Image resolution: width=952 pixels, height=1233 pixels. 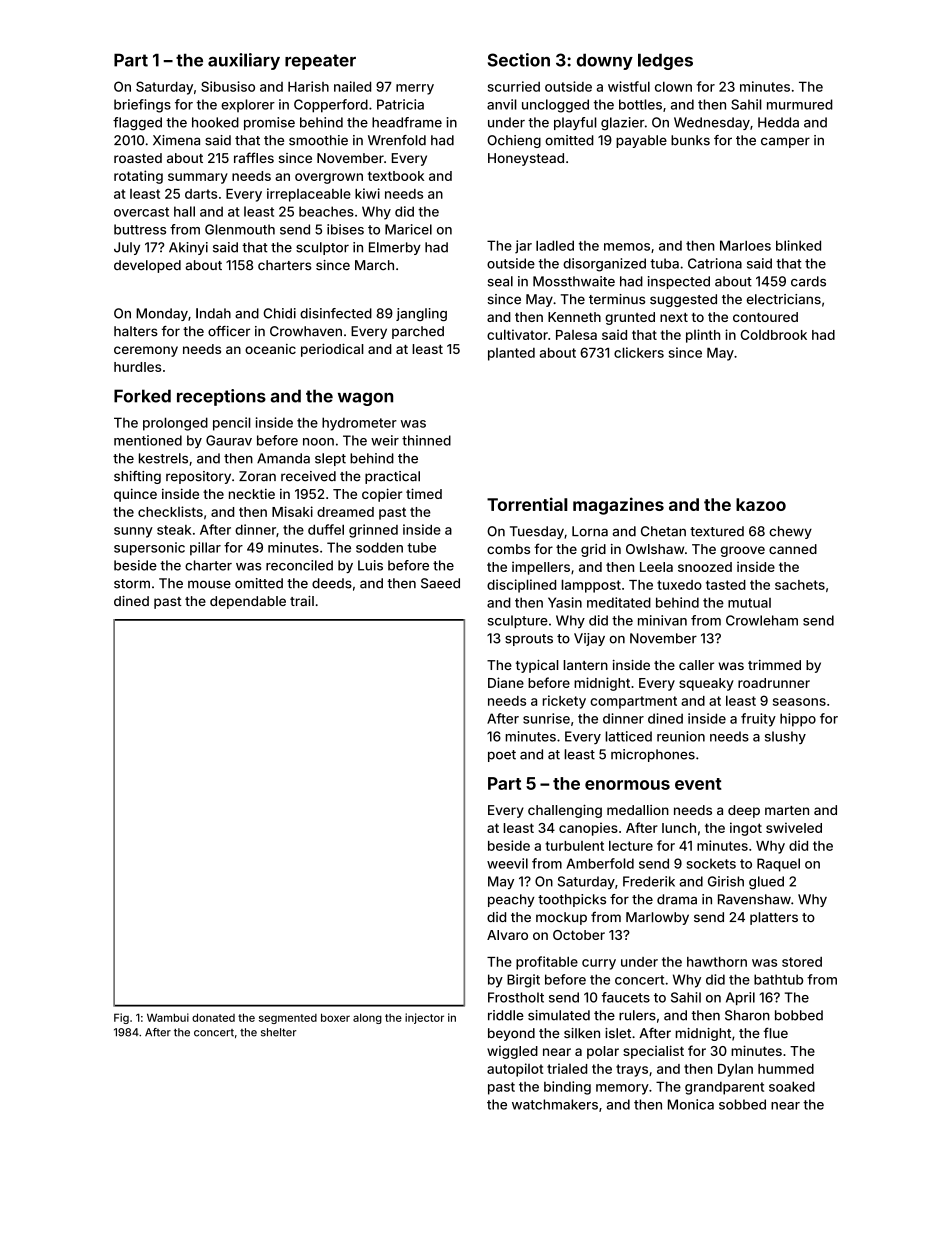 What do you see at coordinates (515, 1070) in the screenshot?
I see `autopilot` at bounding box center [515, 1070].
